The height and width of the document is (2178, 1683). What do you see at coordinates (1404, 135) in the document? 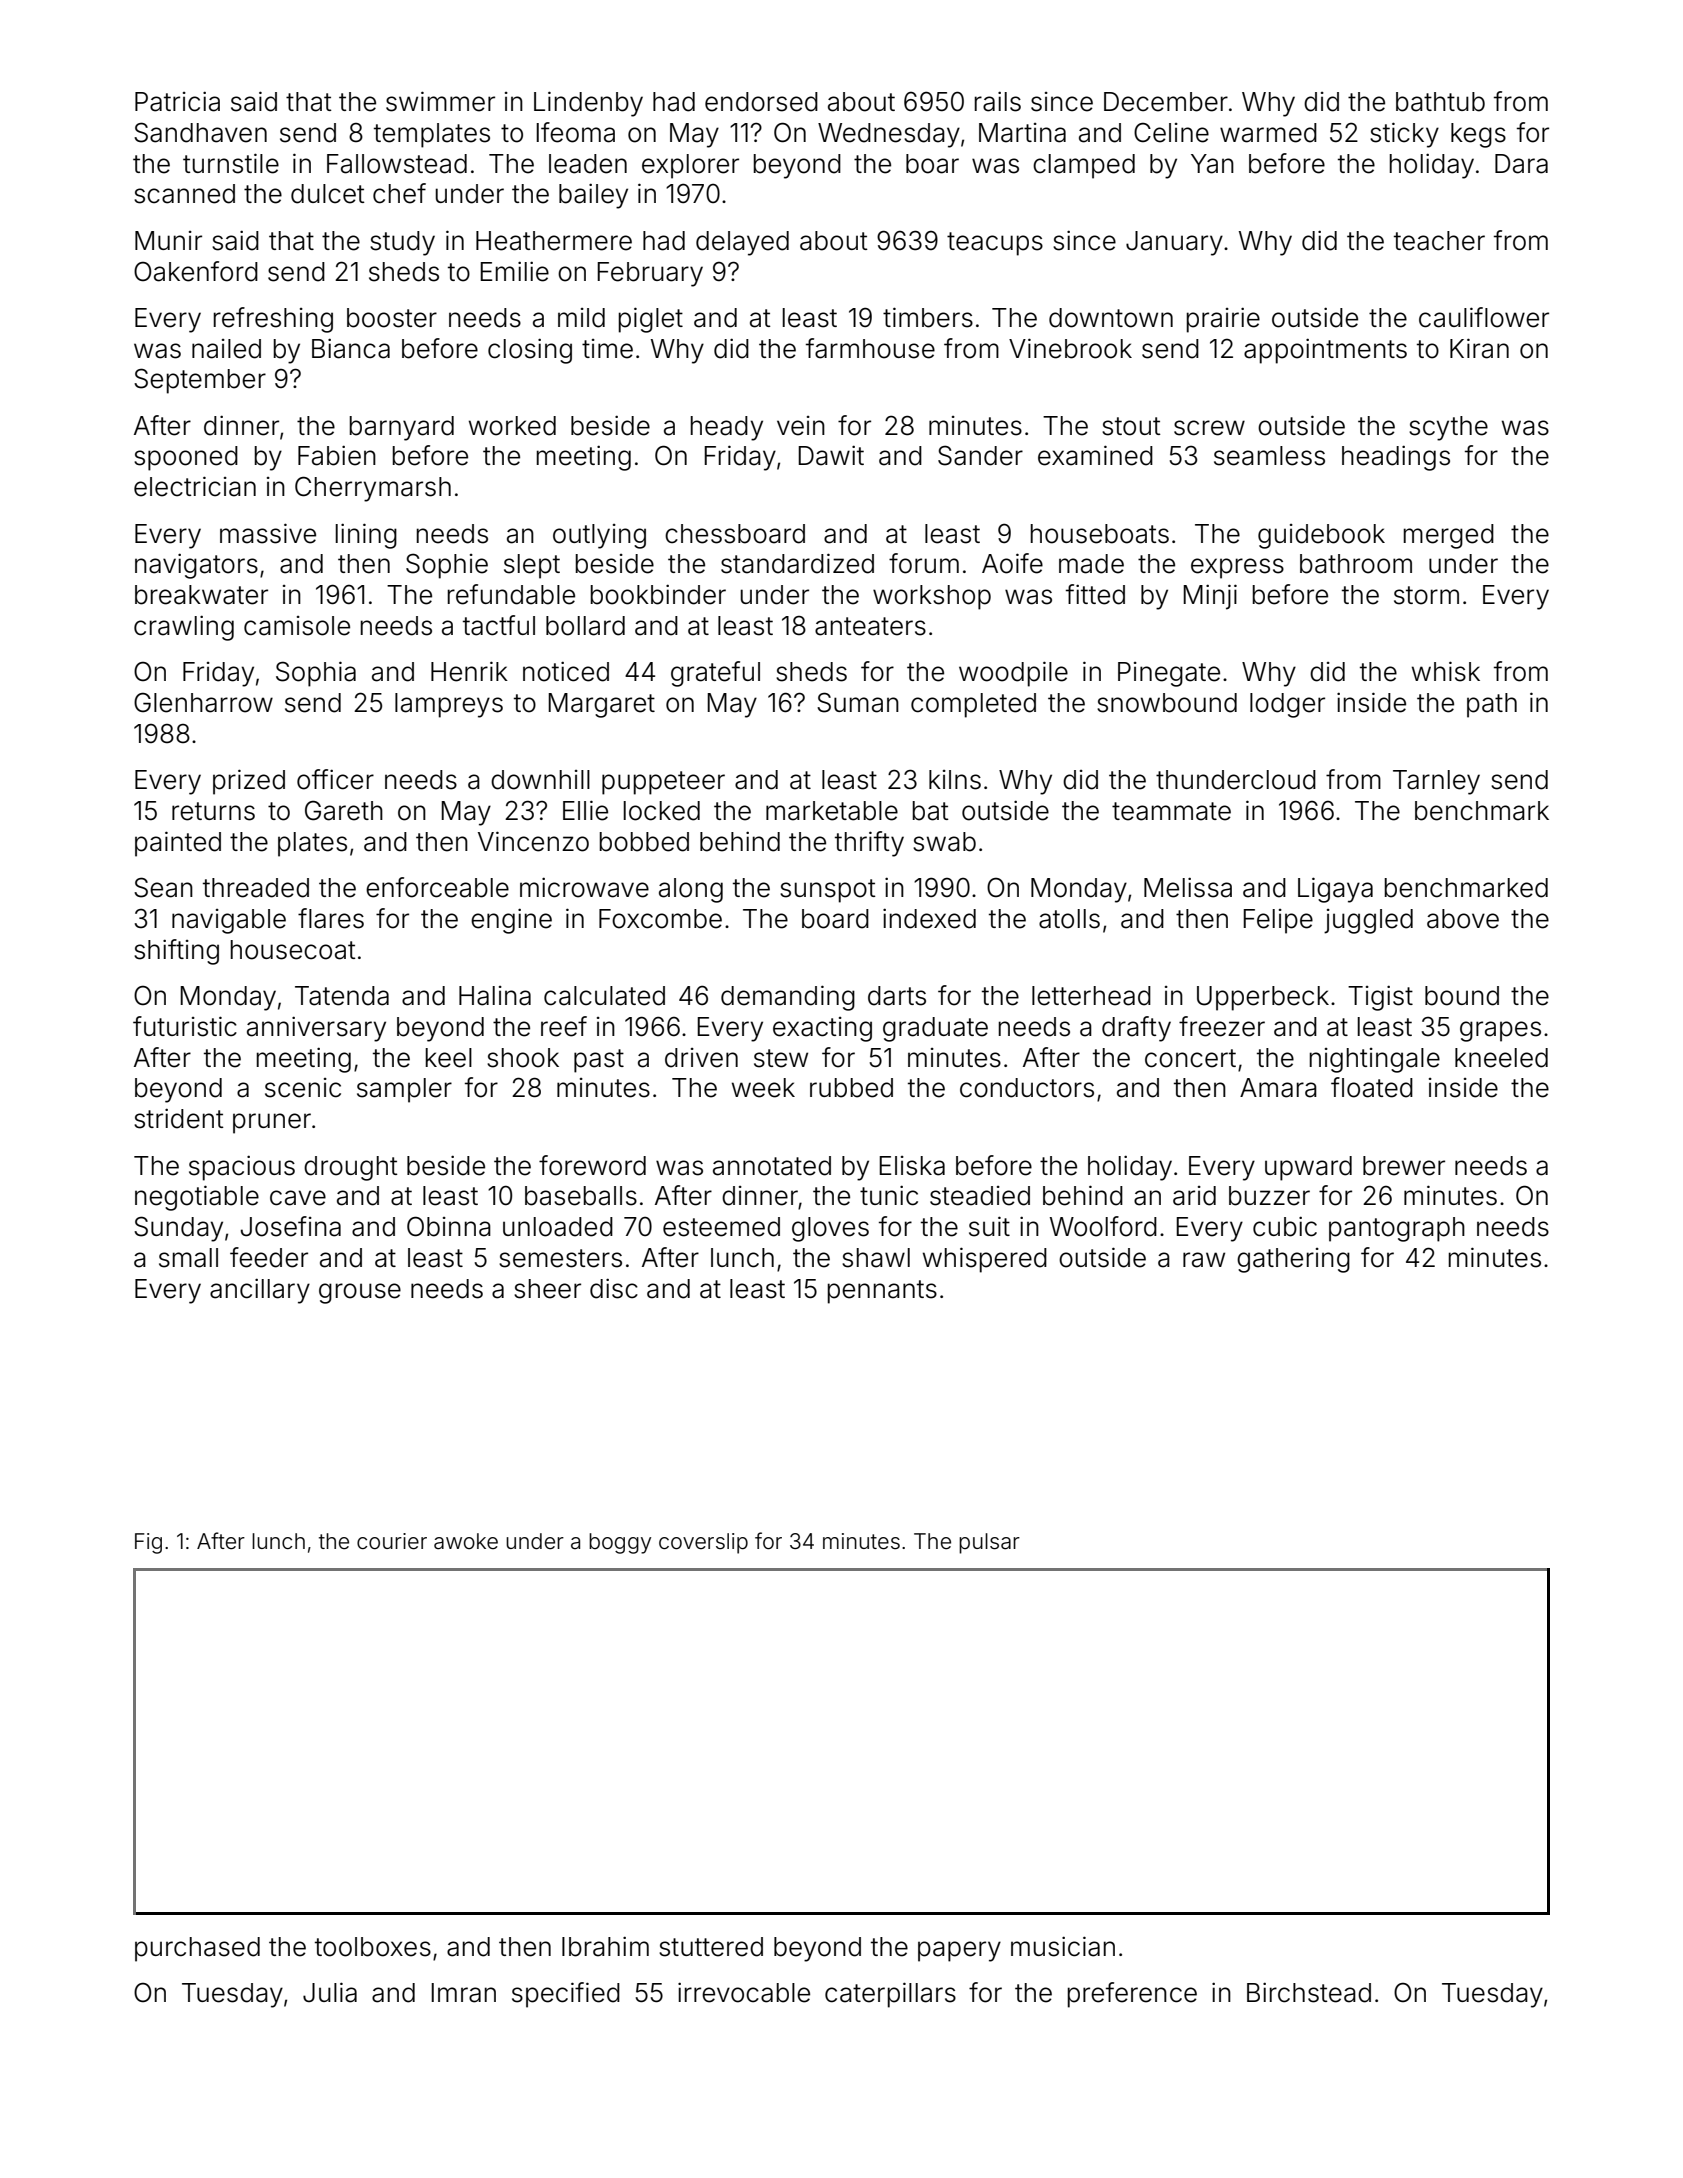
I see `sticky` at bounding box center [1404, 135].
